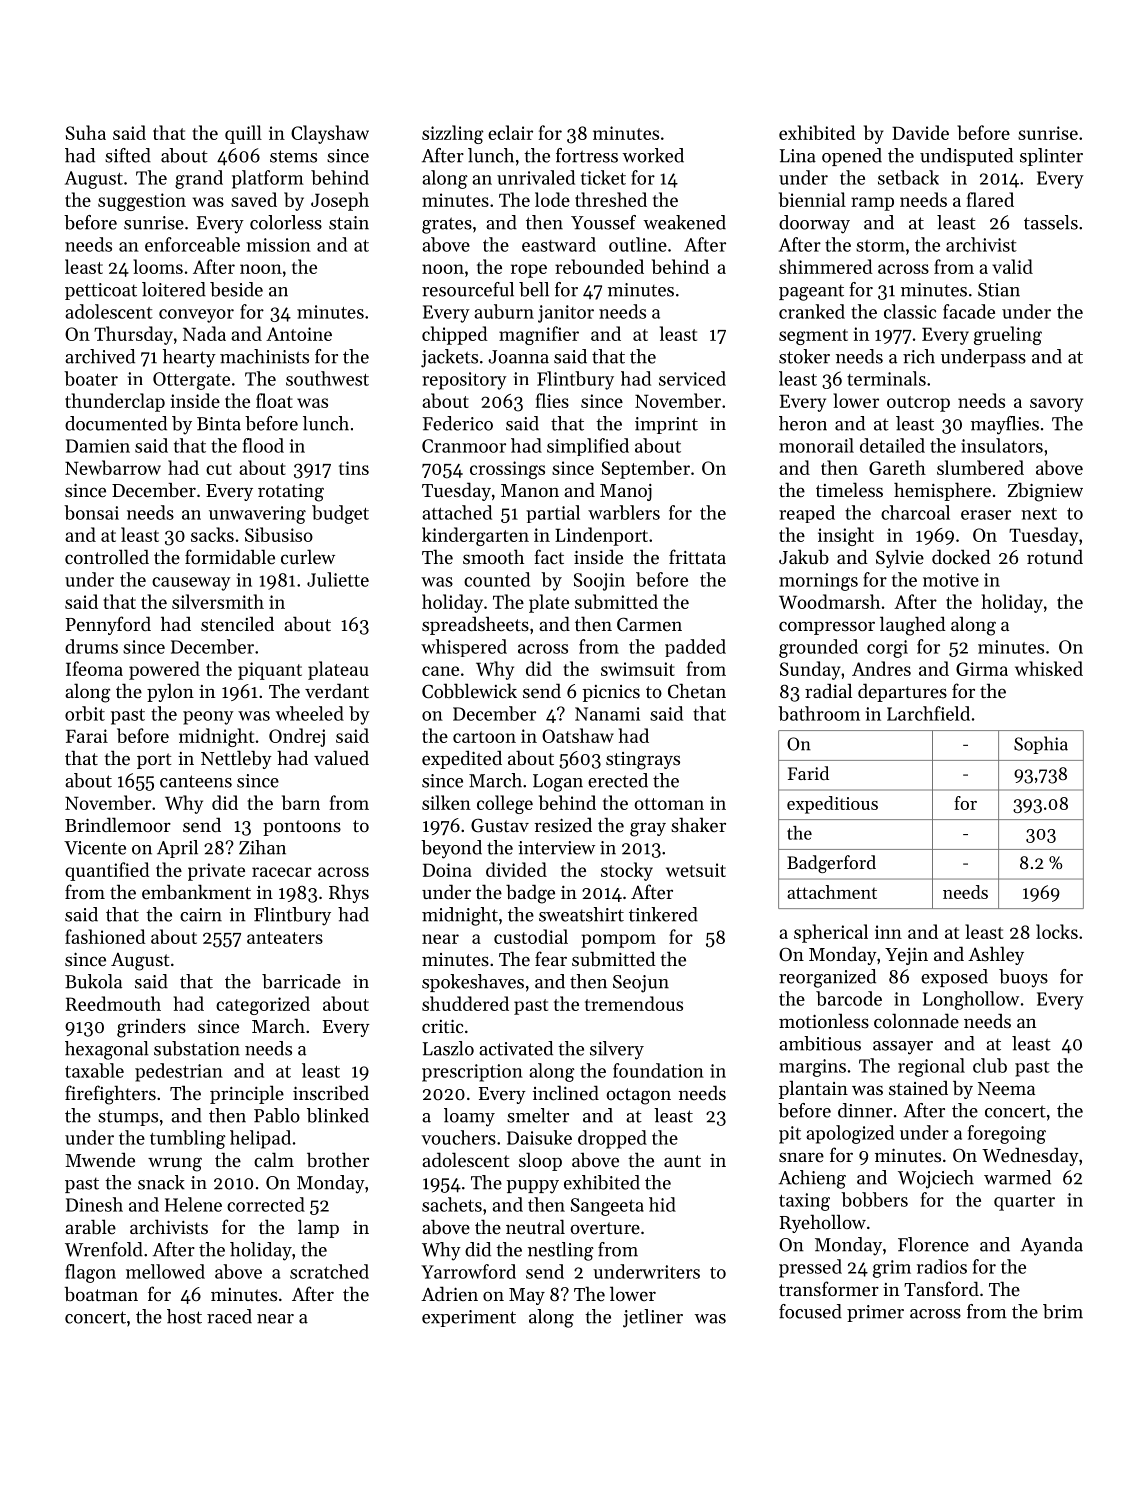 The width and height of the screenshot is (1148, 1486). I want to click on foregoing, so click(1007, 1134).
